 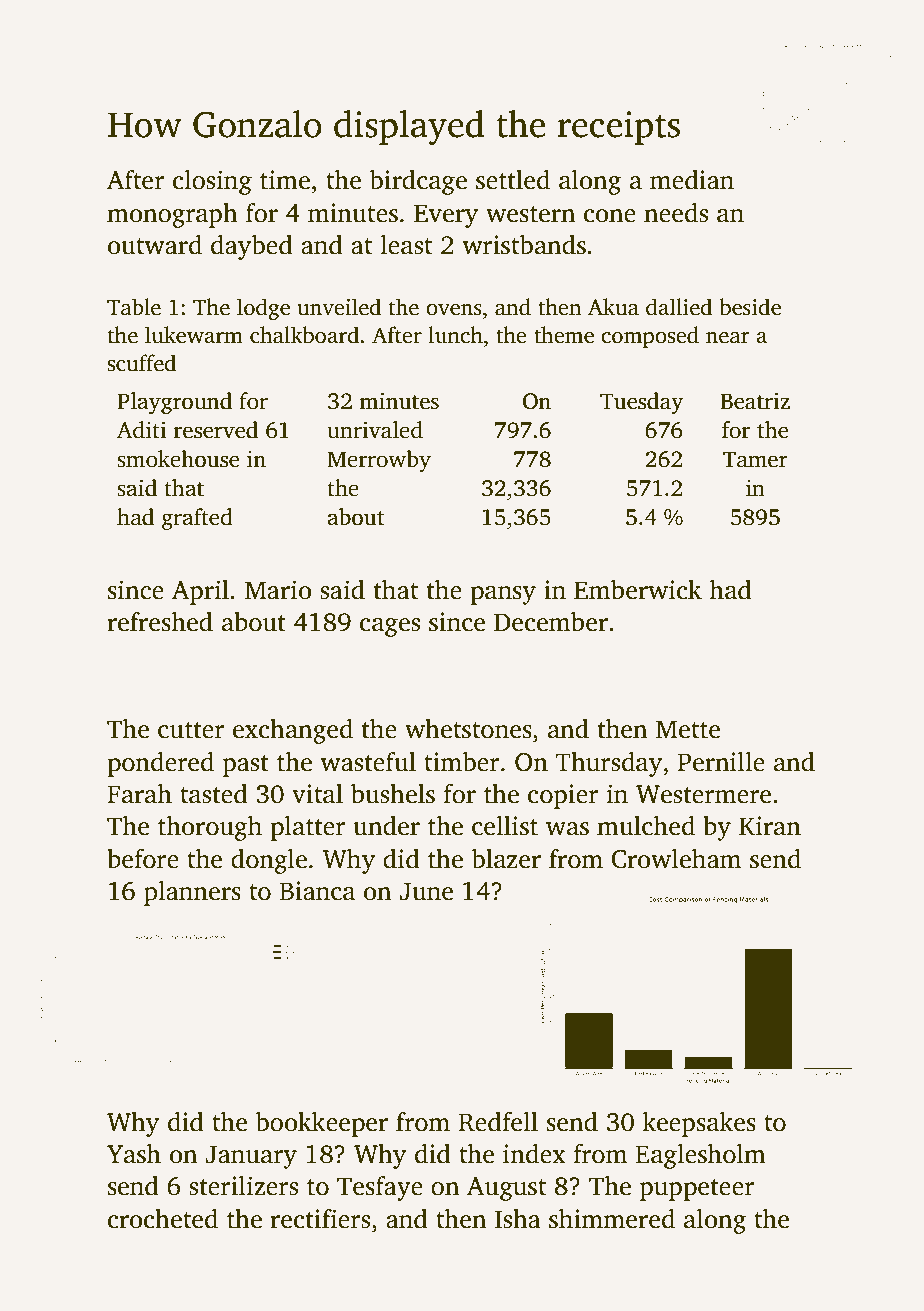 I want to click on pondered, so click(x=160, y=764).
